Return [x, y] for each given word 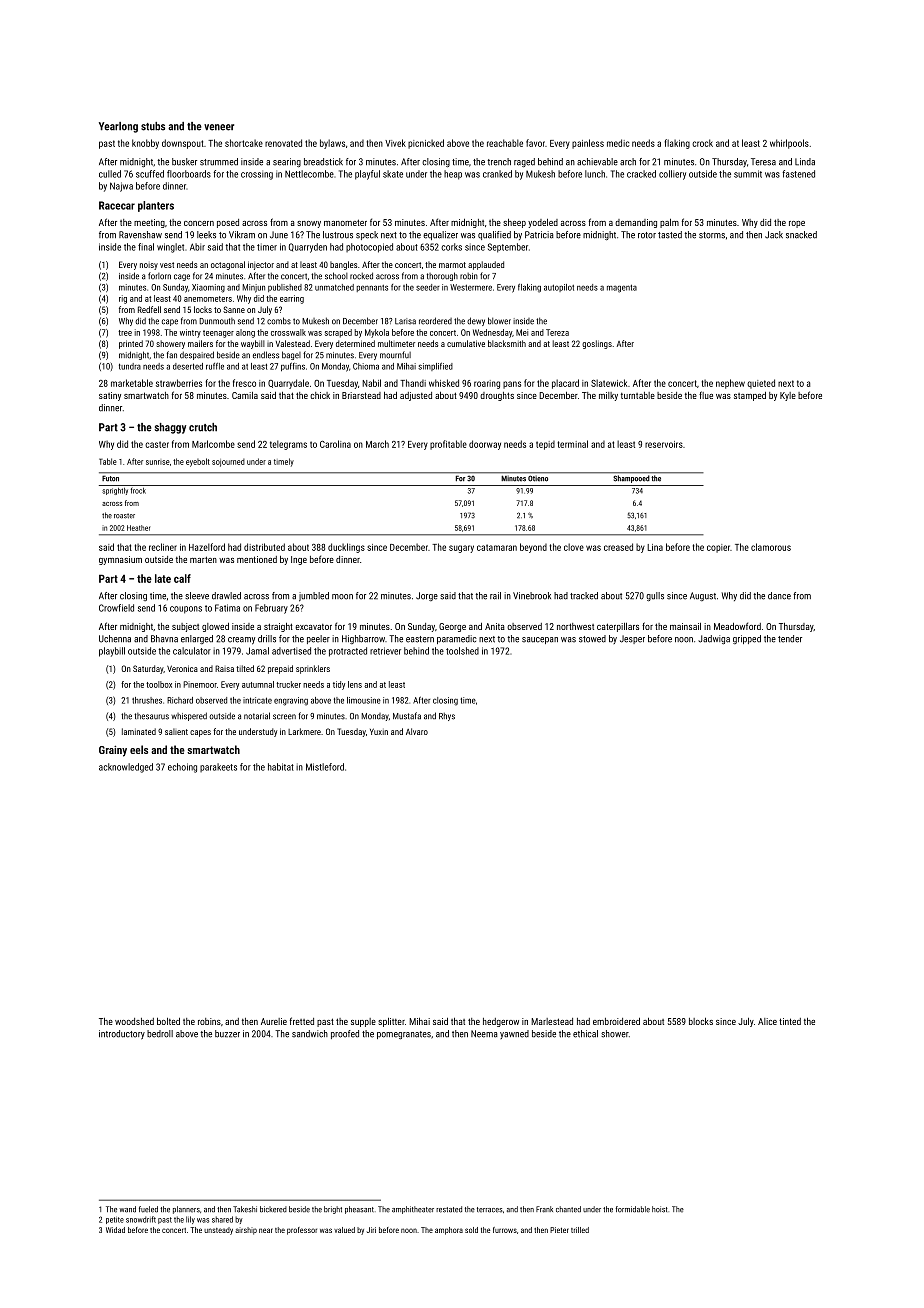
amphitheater [413, 1210]
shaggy [170, 428]
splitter [391, 1022]
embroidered [616, 1021]
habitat [281, 767]
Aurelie [274, 1021]
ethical [585, 1034]
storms [712, 235]
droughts [497, 396]
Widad [115, 1230]
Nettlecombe [309, 174]
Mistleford [325, 767]
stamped [750, 396]
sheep [514, 223]
